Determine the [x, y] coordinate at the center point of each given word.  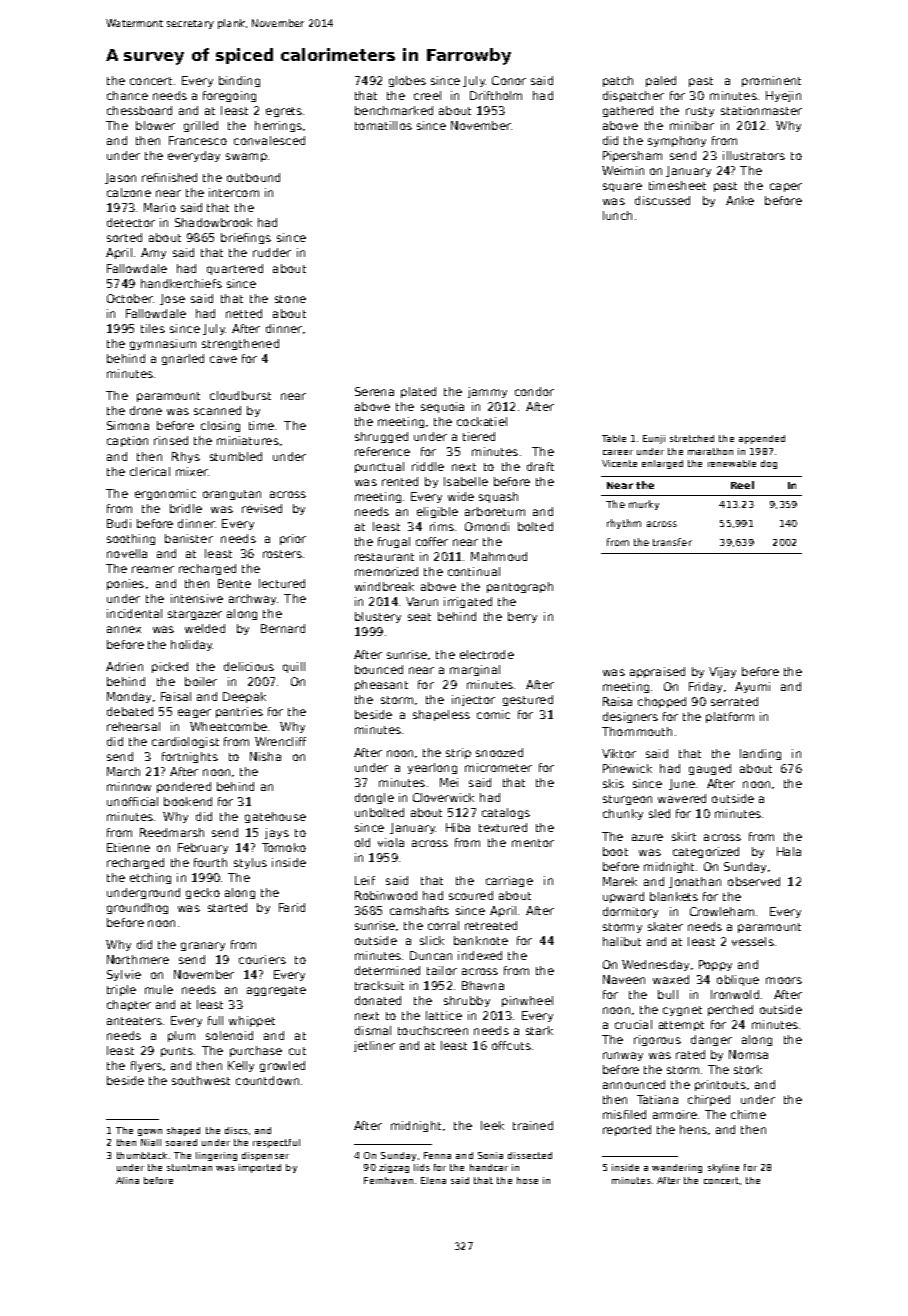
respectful [276, 1143]
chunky [623, 814]
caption [127, 441]
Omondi [487, 526]
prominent [771, 81]
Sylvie [124, 975]
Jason [120, 178]
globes [407, 81]
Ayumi [752, 687]
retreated [491, 925]
